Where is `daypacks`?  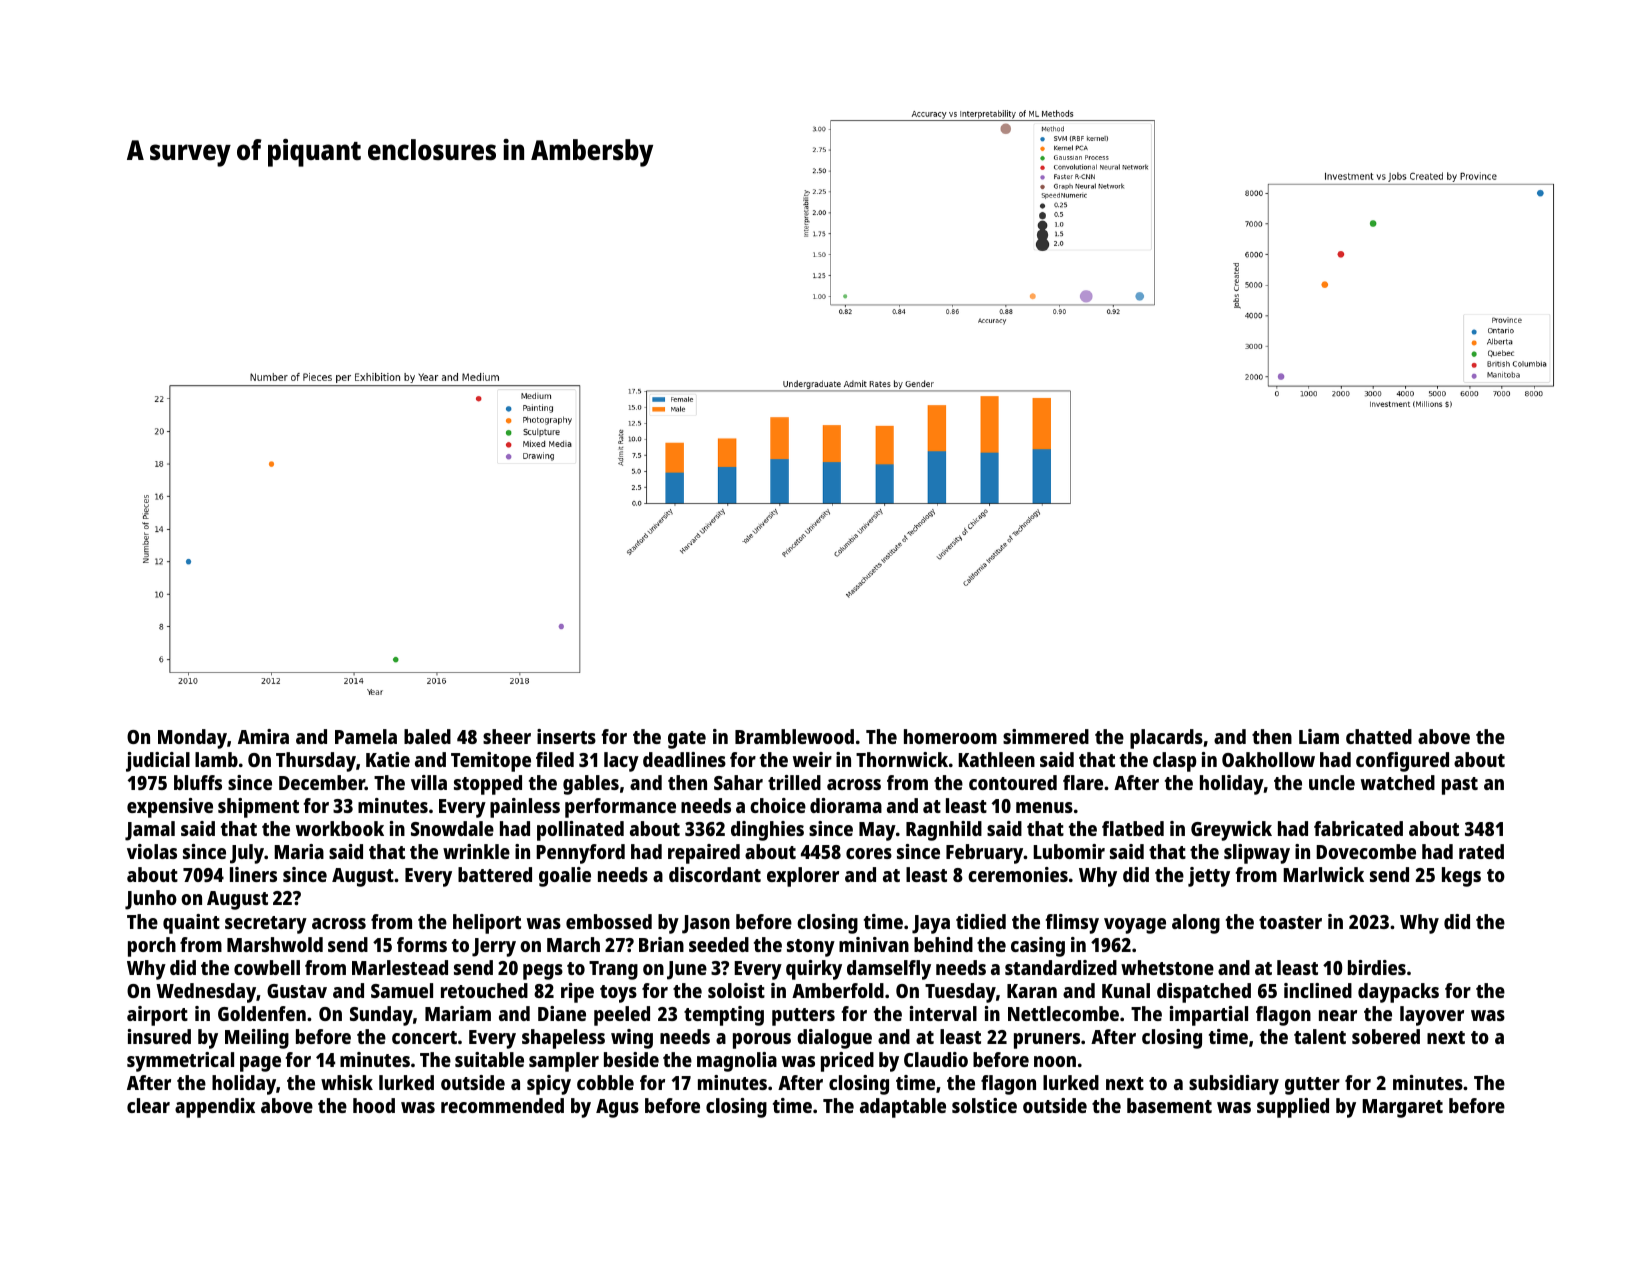 daypacks is located at coordinates (1398, 993).
